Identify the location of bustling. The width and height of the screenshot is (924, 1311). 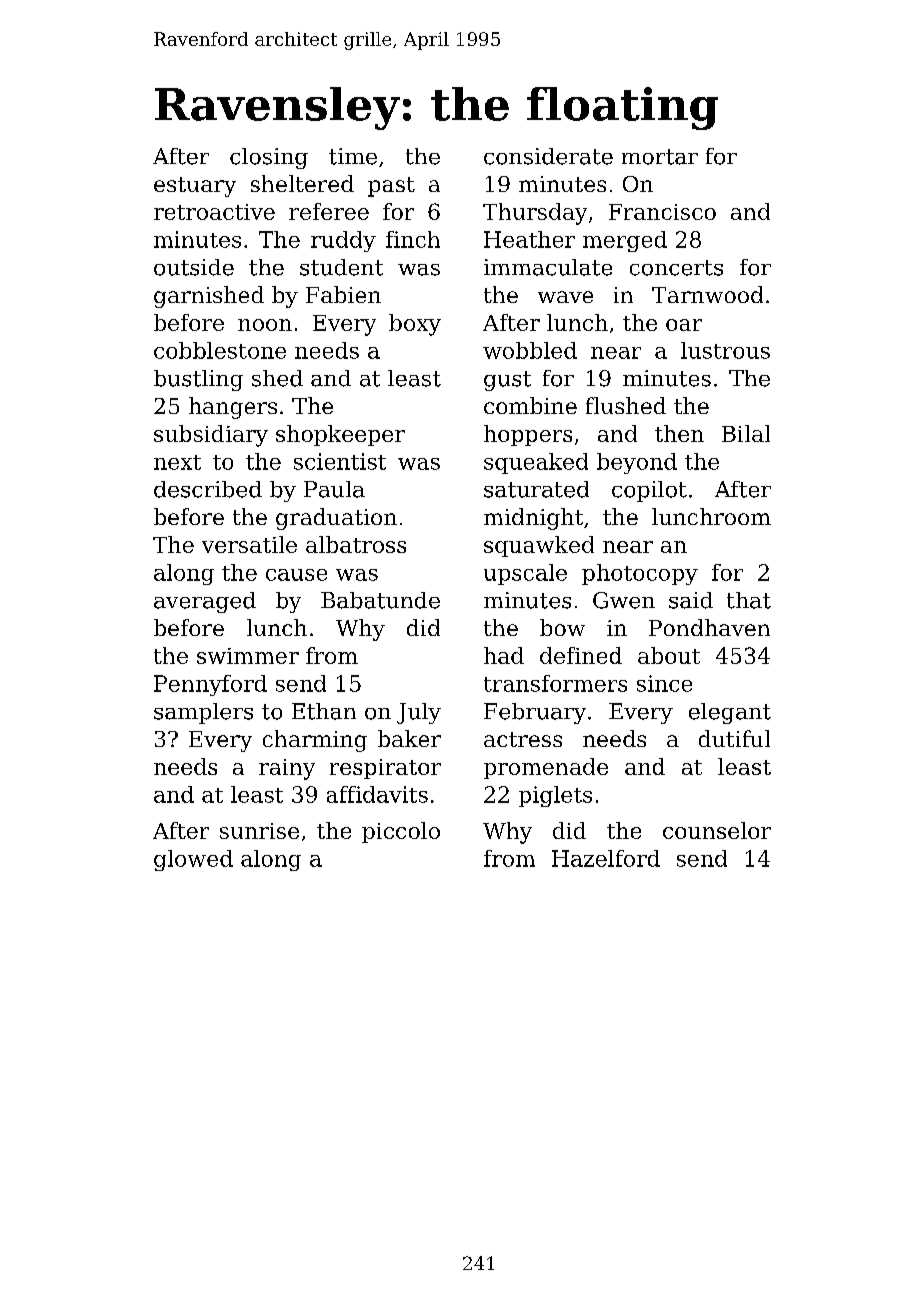
(198, 380).
